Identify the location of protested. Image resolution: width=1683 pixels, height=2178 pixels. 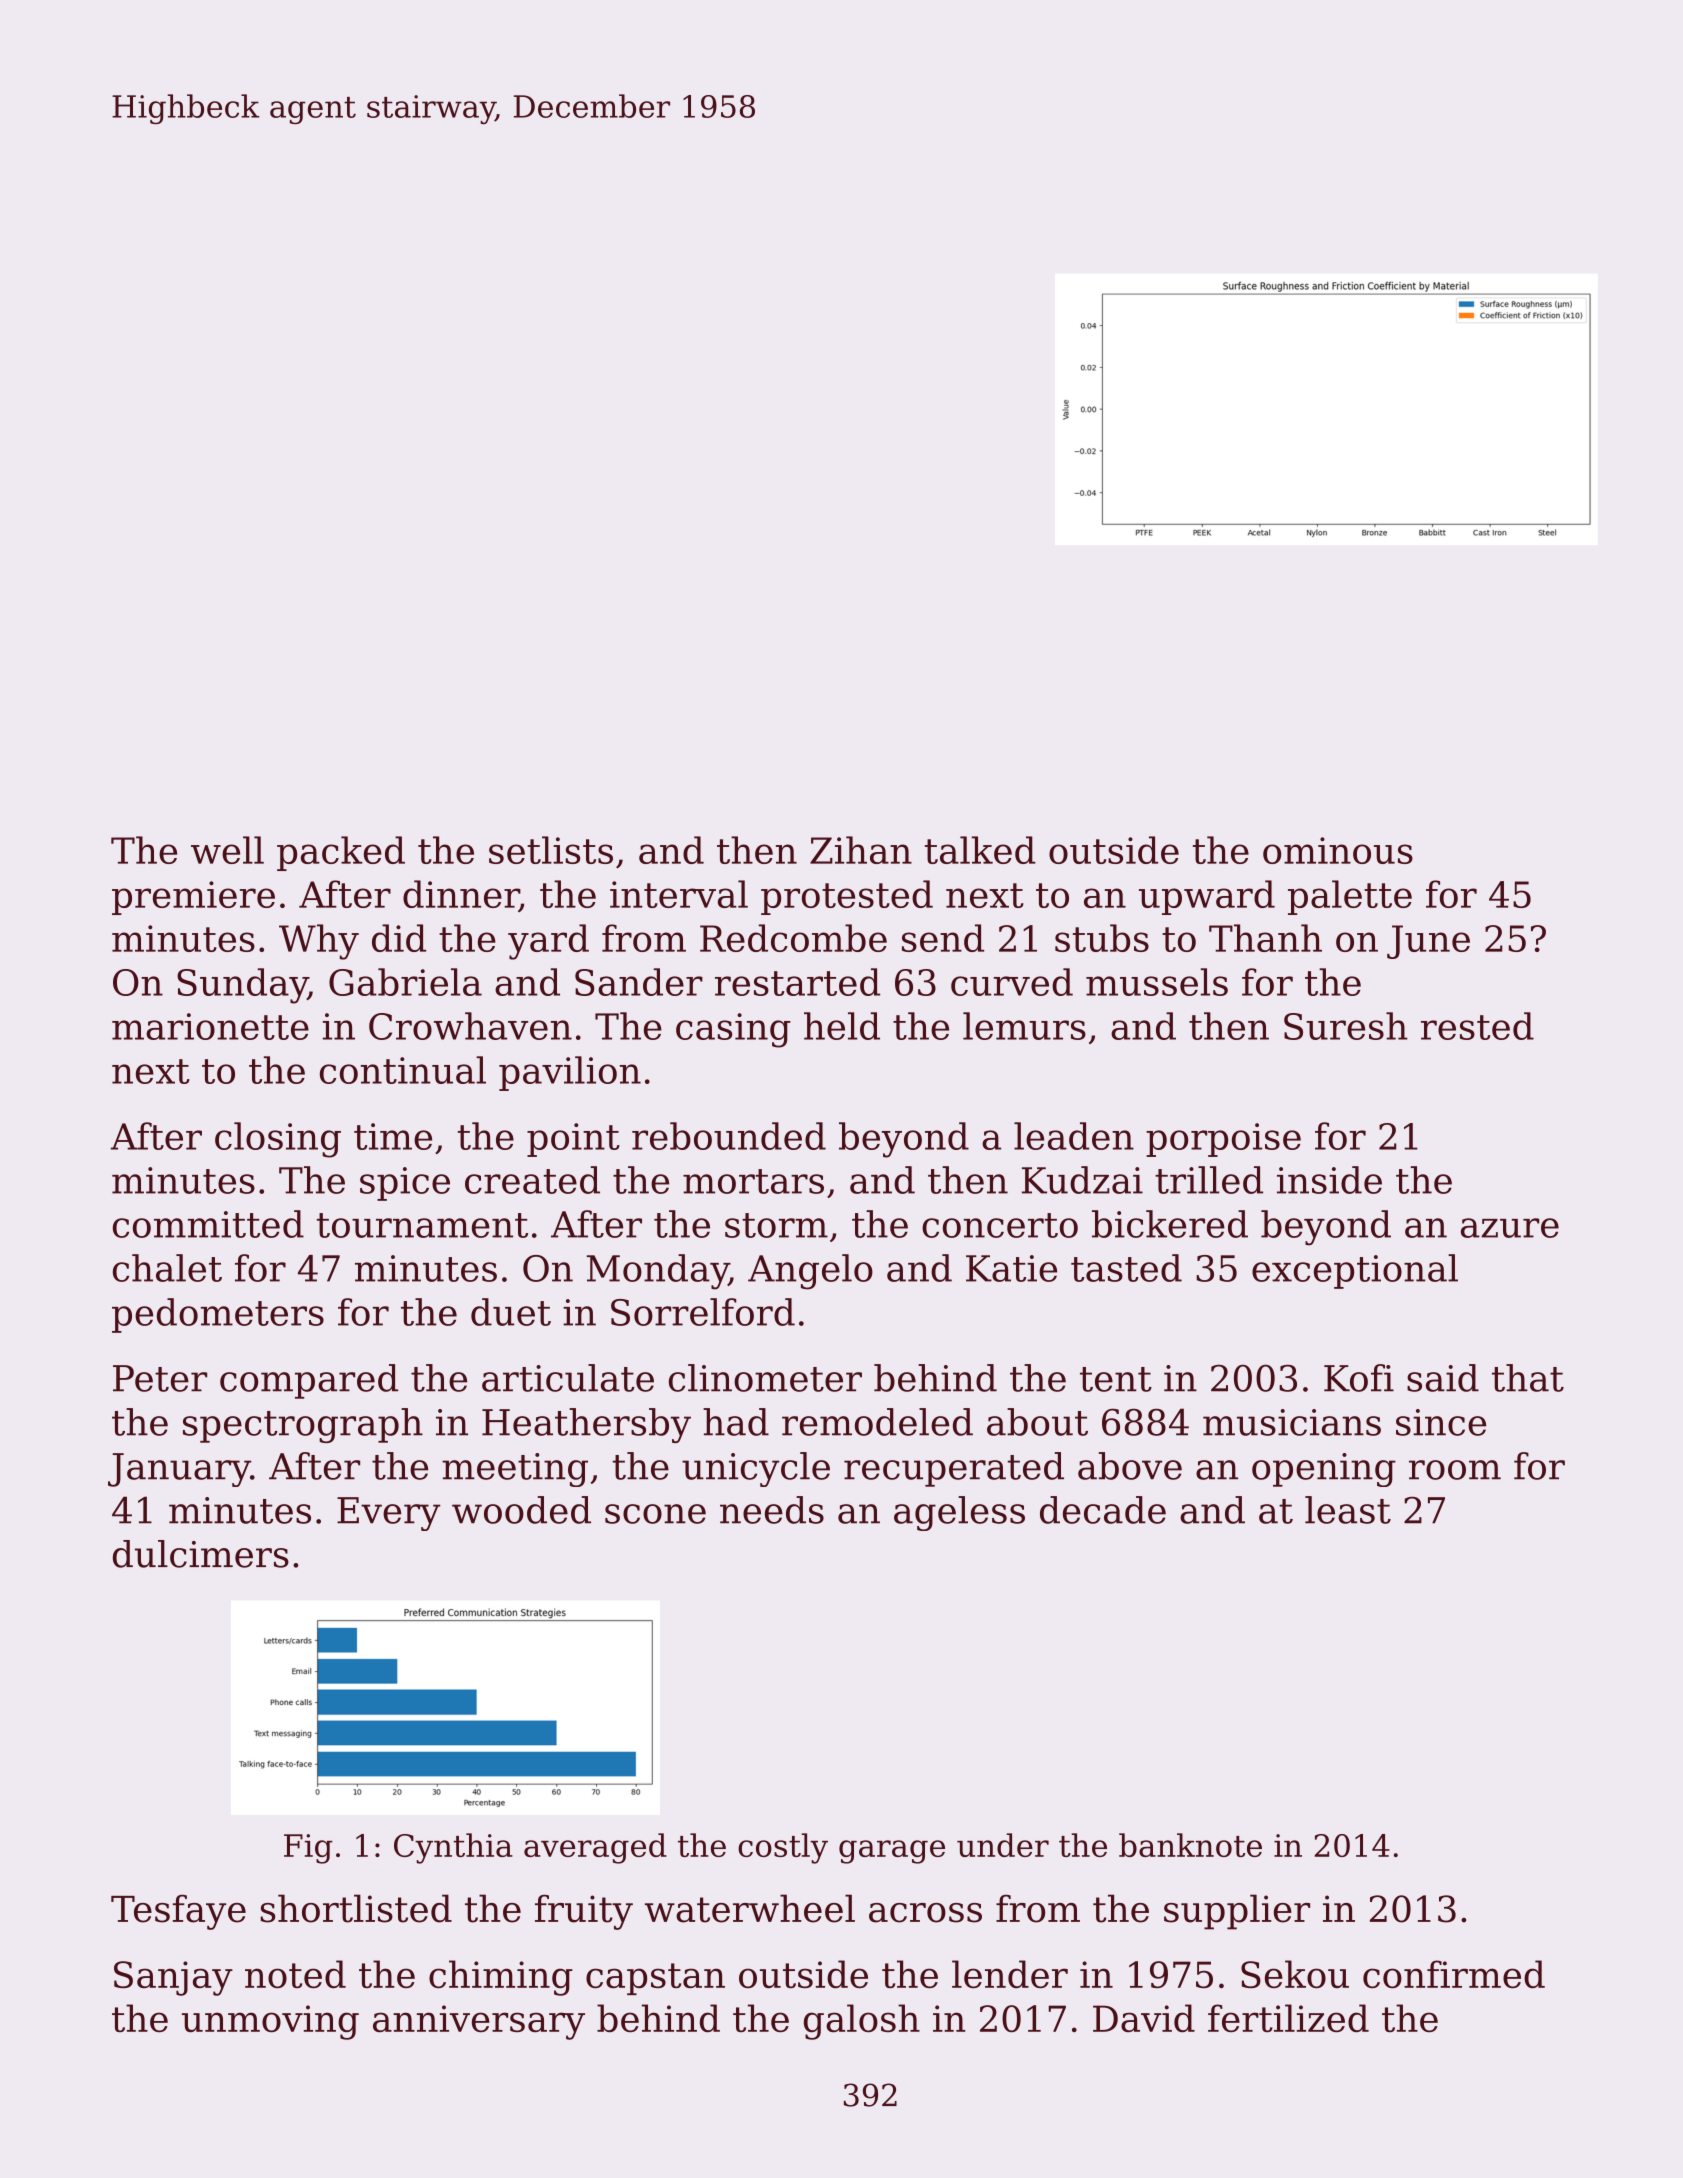
(847, 897).
